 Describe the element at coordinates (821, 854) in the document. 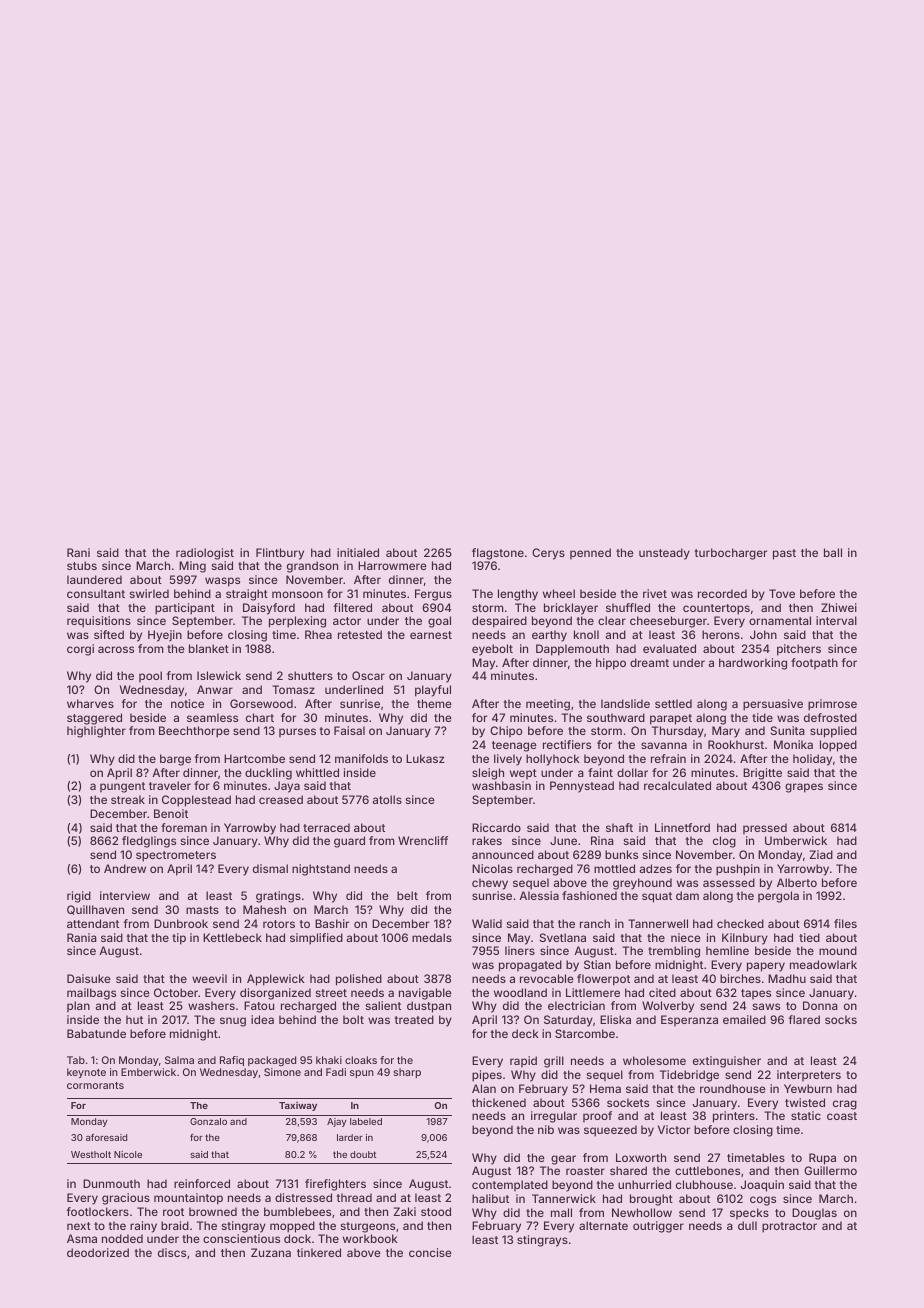

I see `Ziad` at that location.
